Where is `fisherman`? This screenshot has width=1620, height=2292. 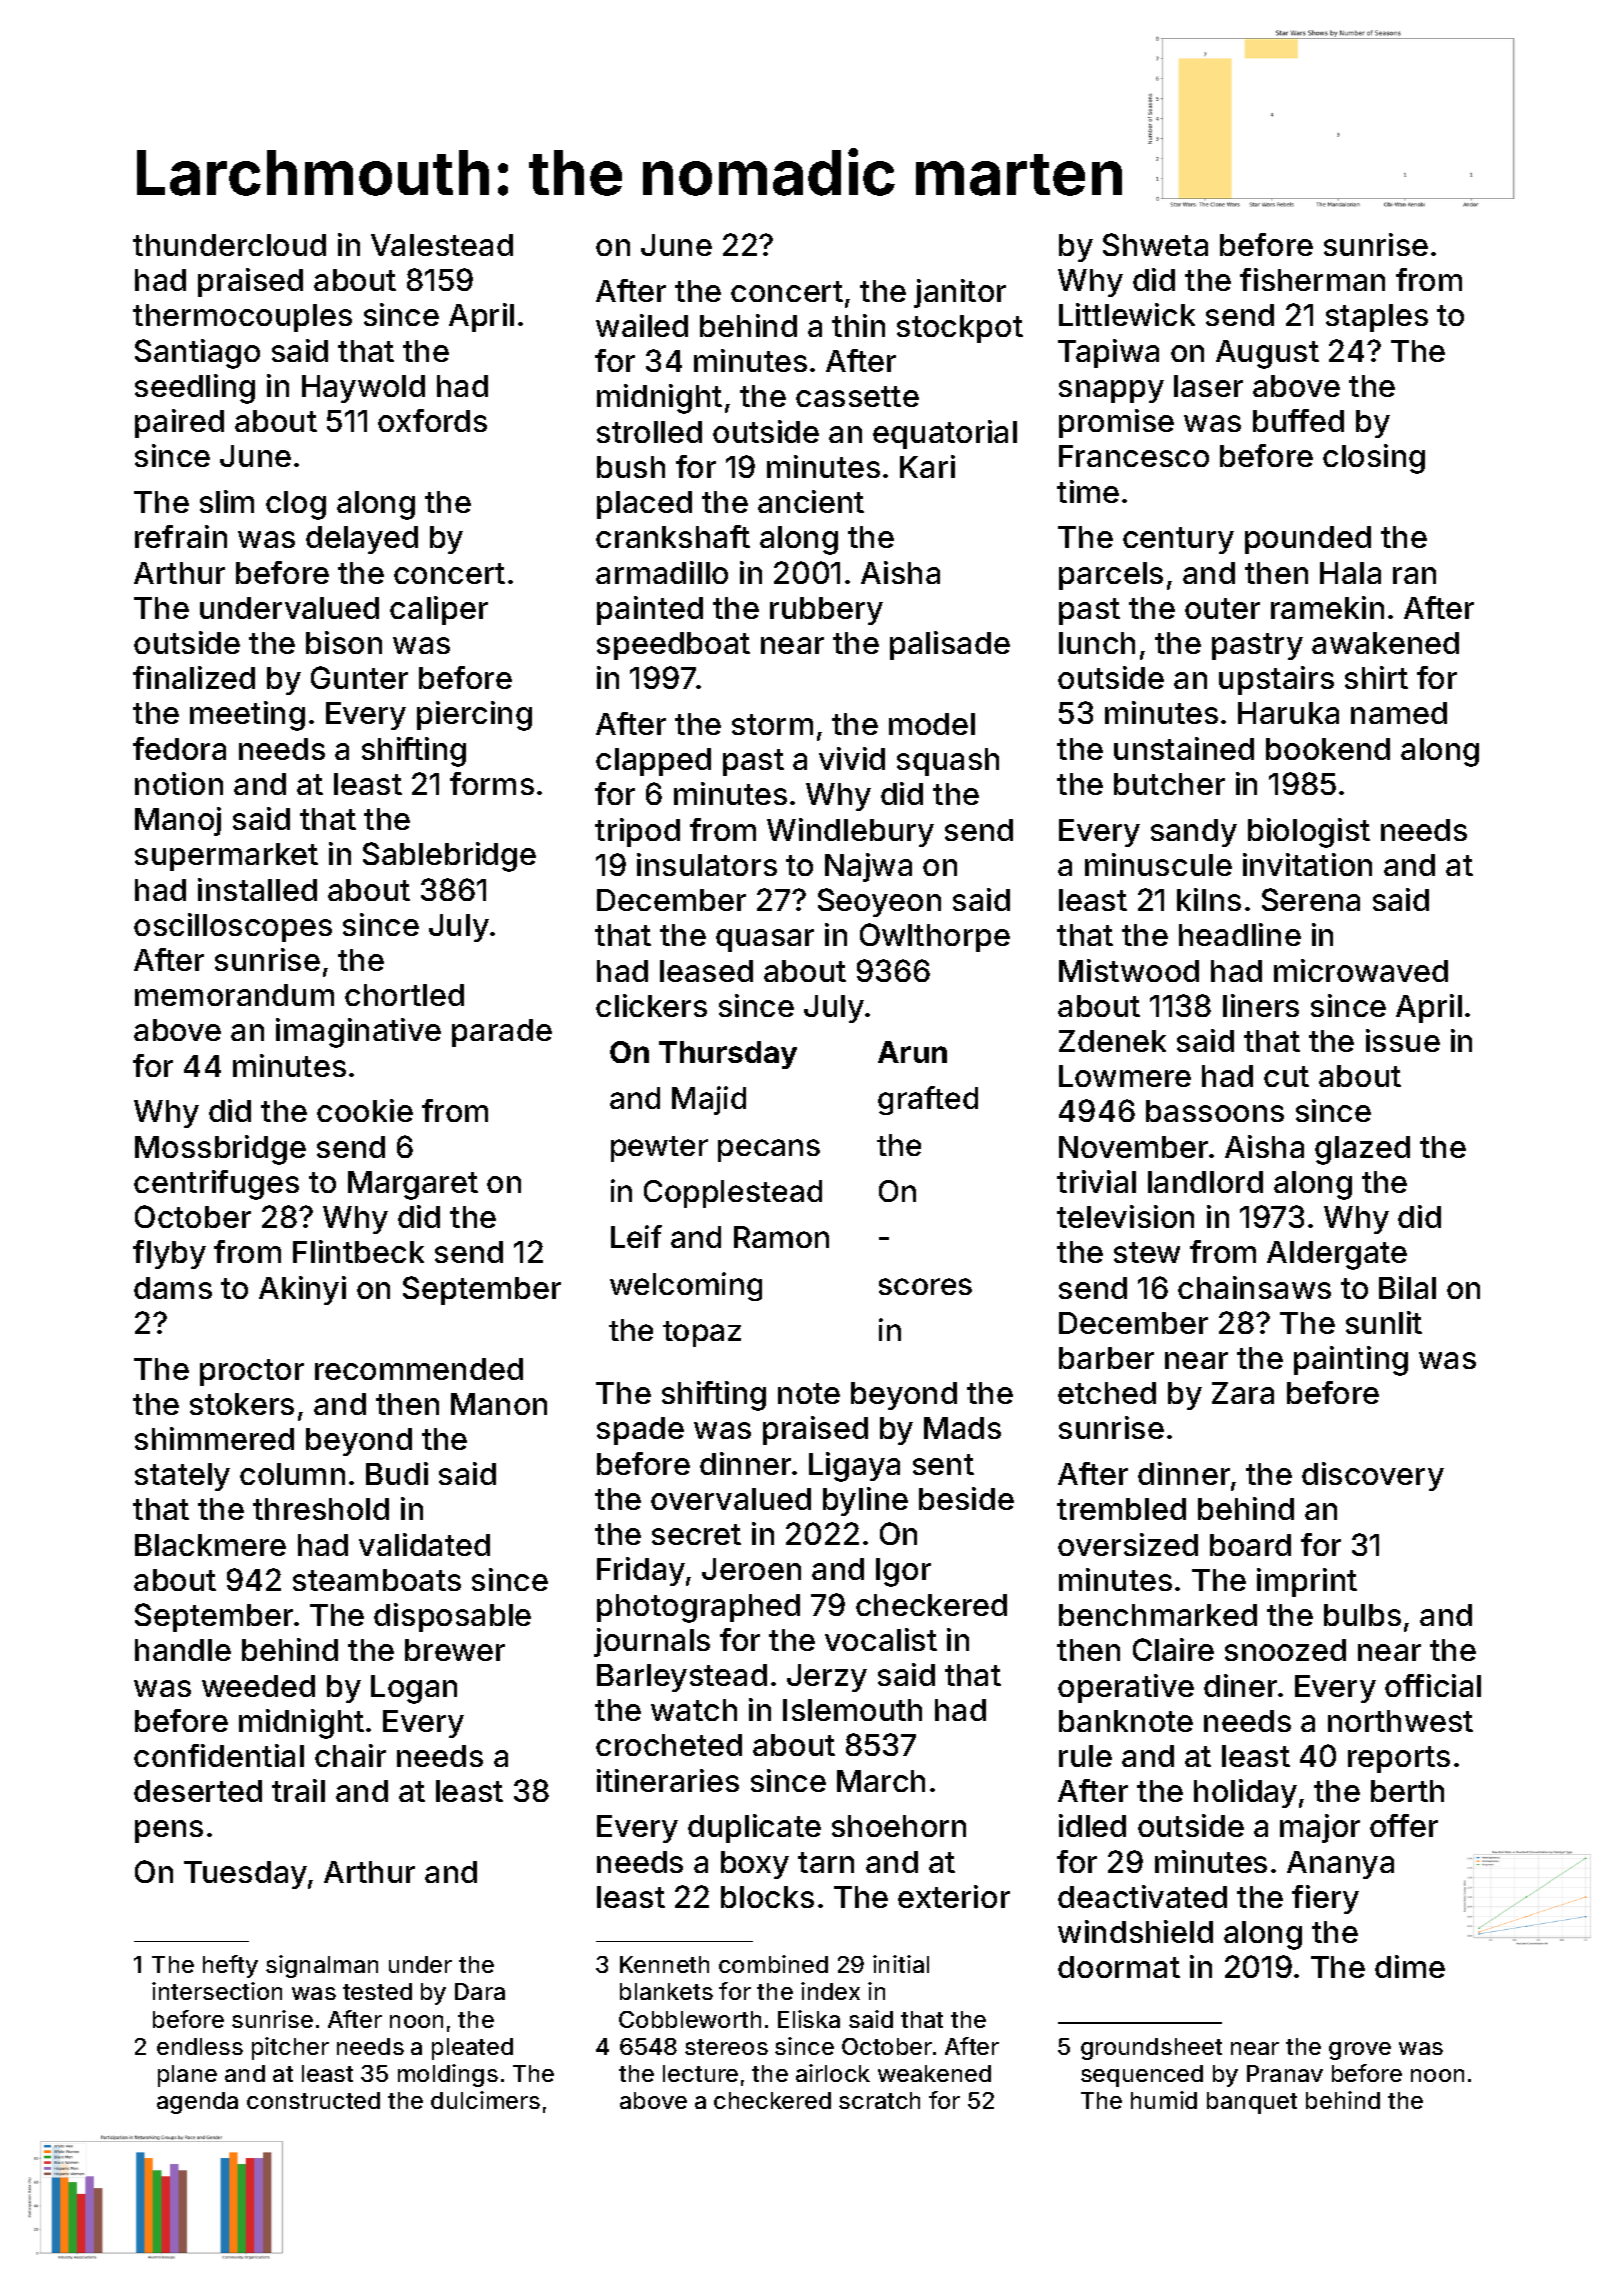 fisherman is located at coordinates (1312, 279).
